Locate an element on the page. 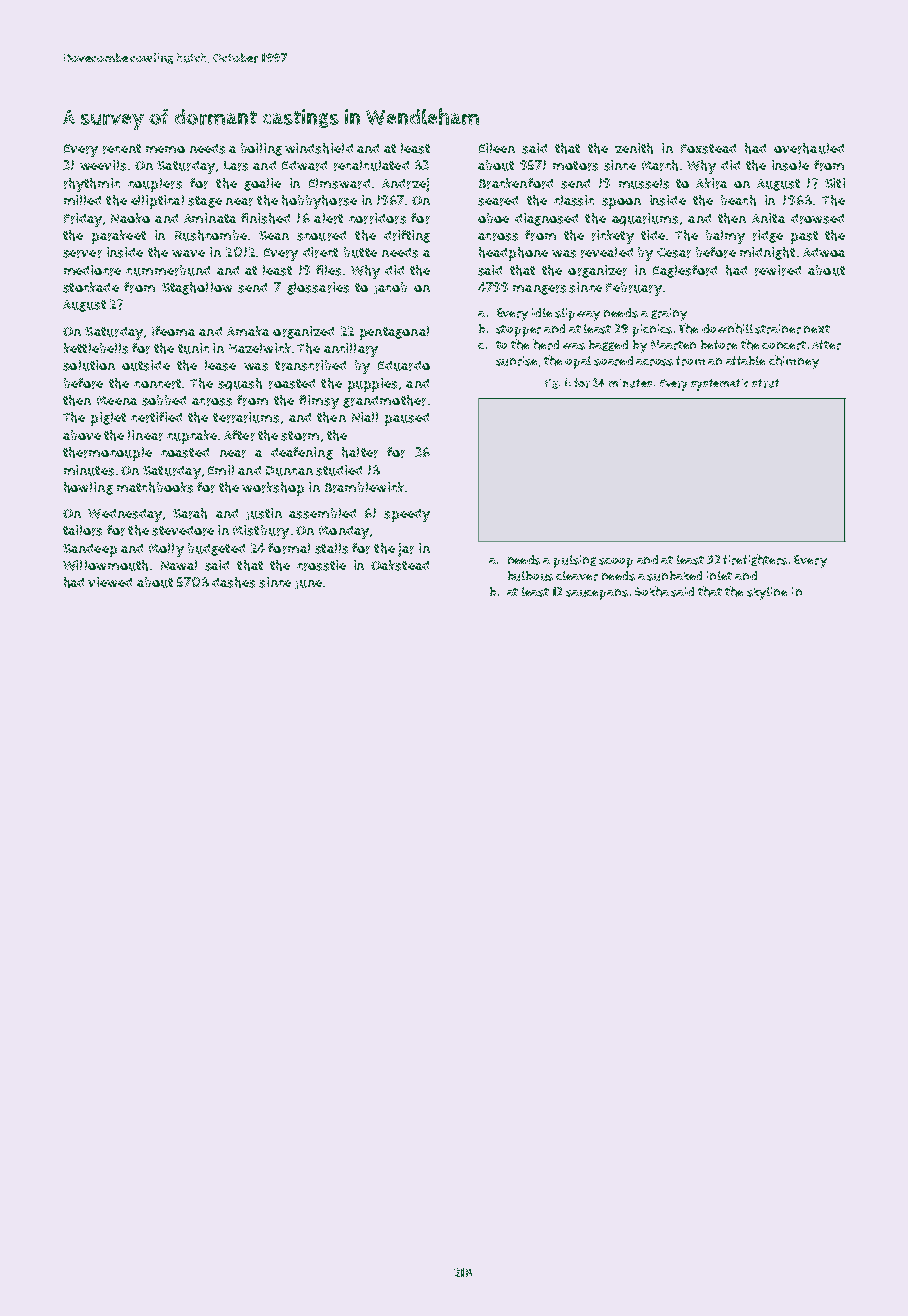  matchbooks is located at coordinates (155, 487).
